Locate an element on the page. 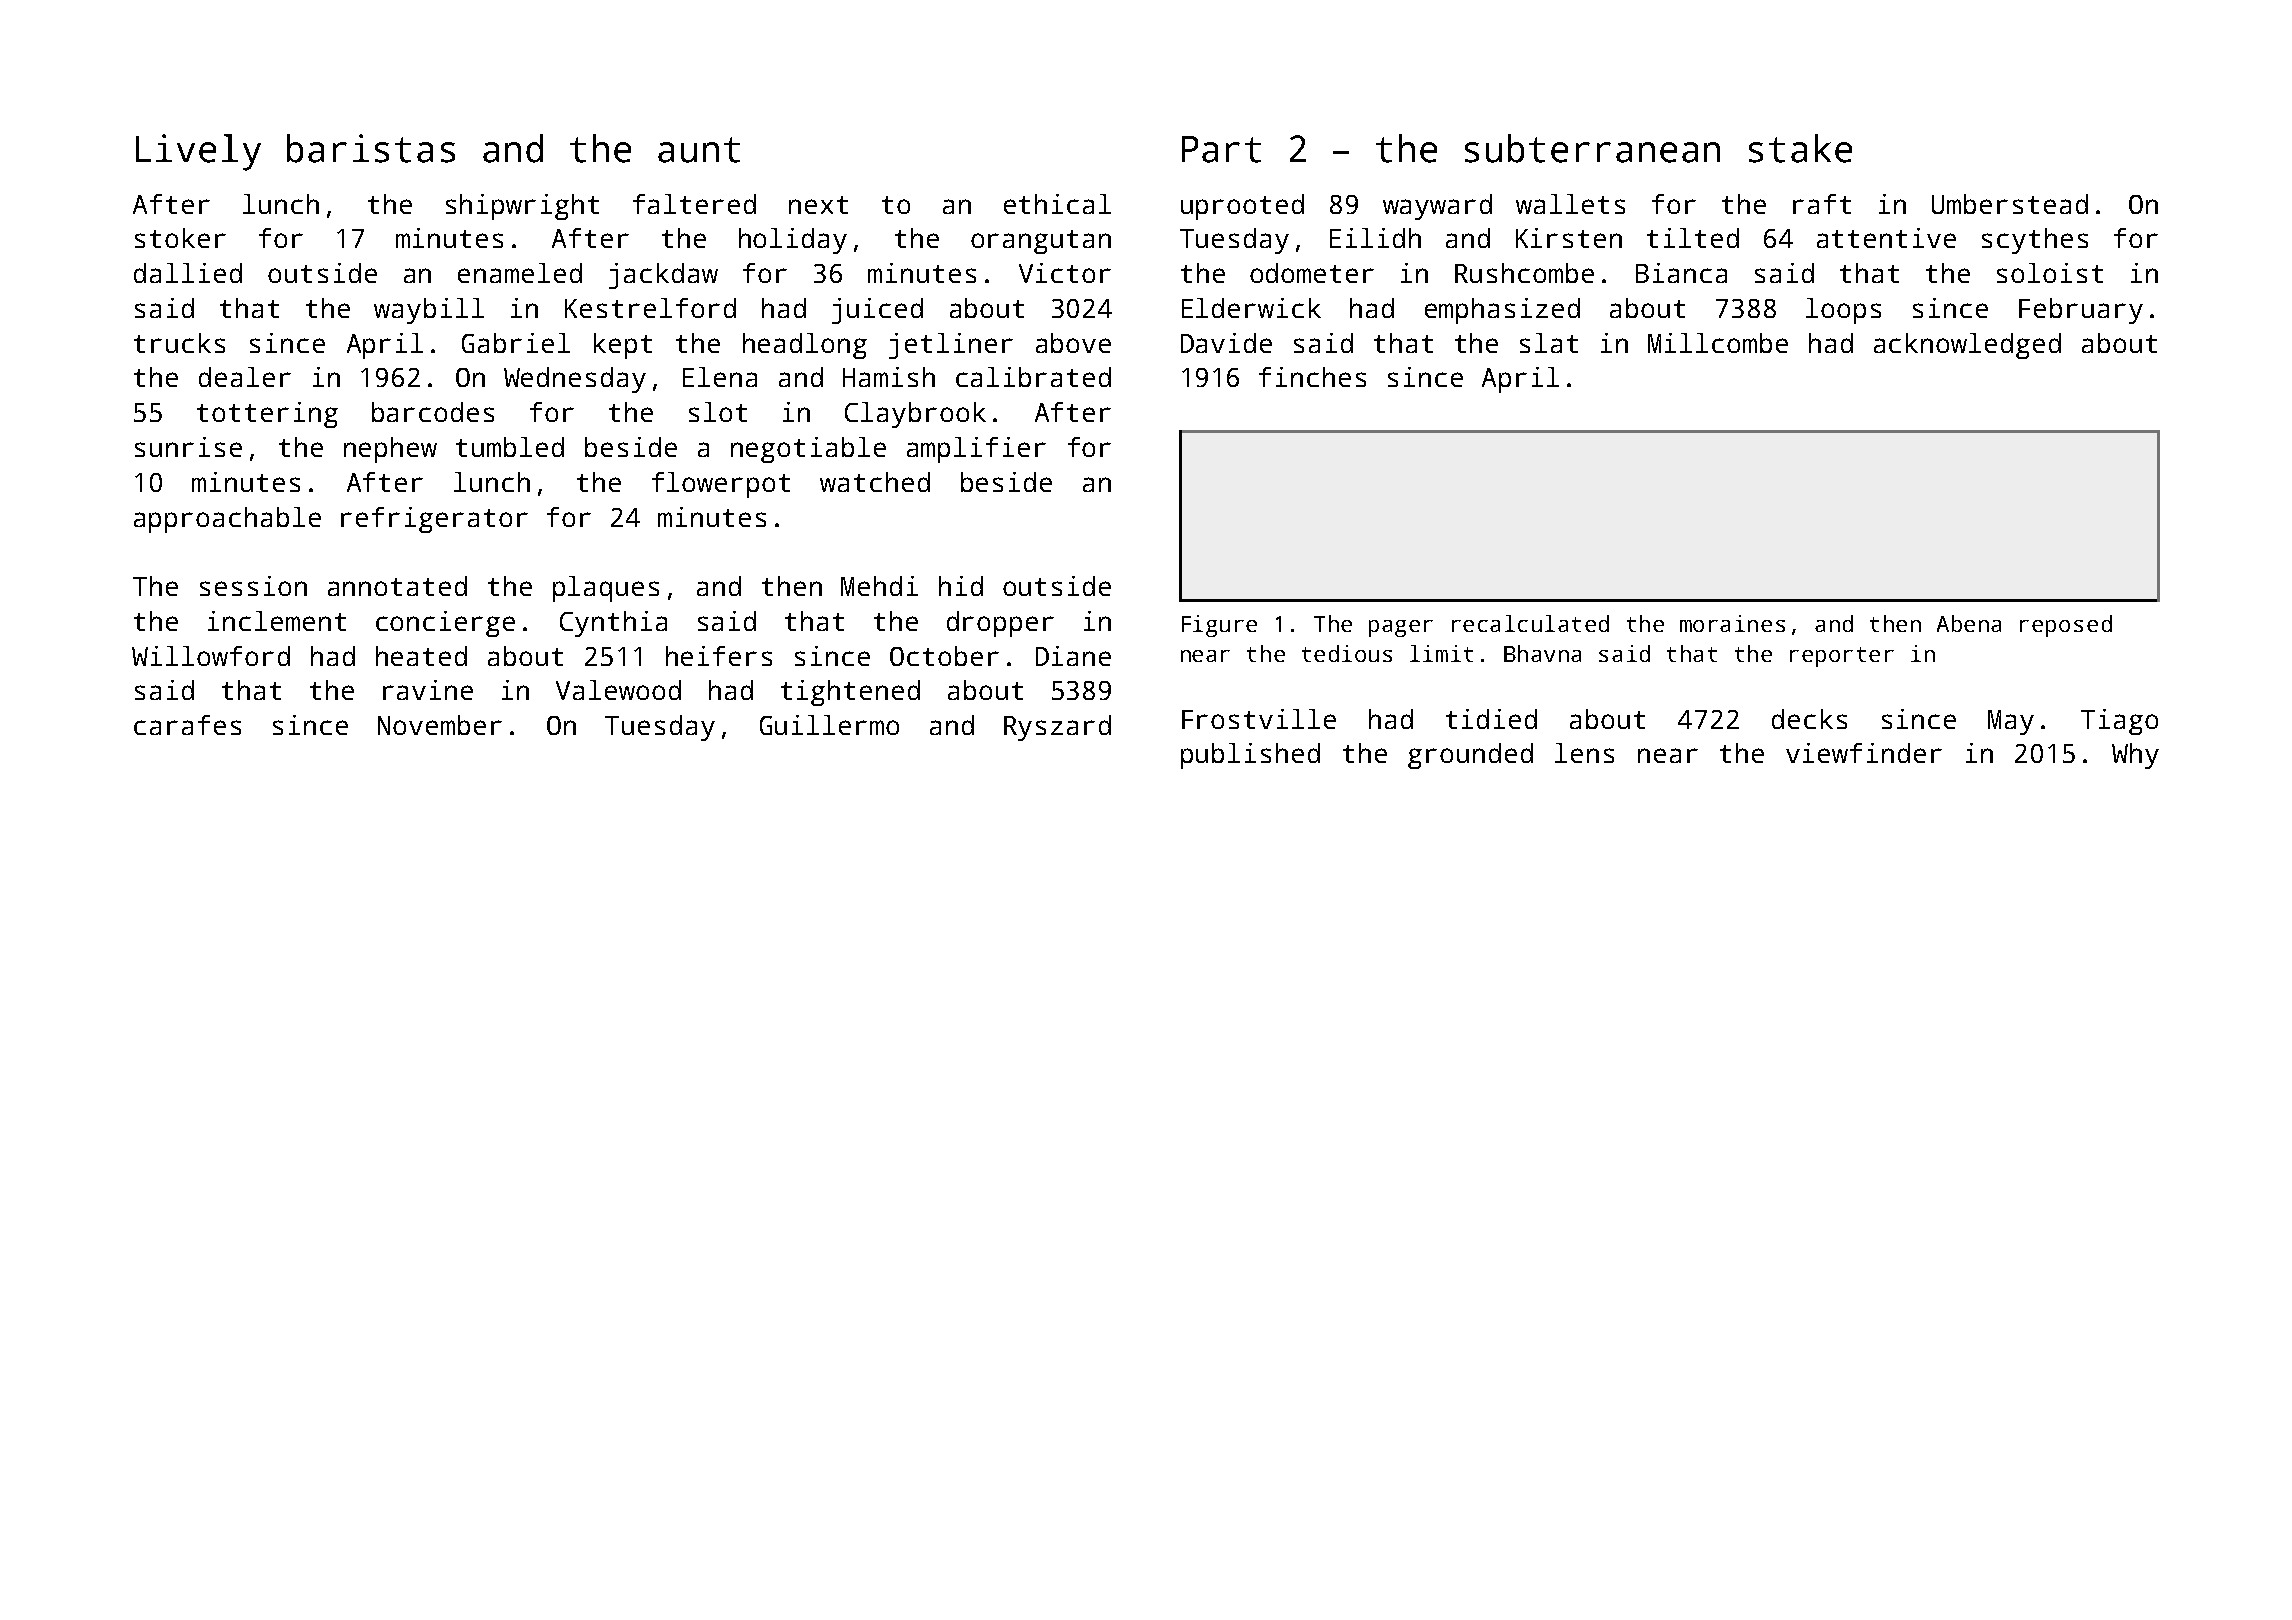 The width and height of the image is (2292, 1620). stake is located at coordinates (1800, 148).
